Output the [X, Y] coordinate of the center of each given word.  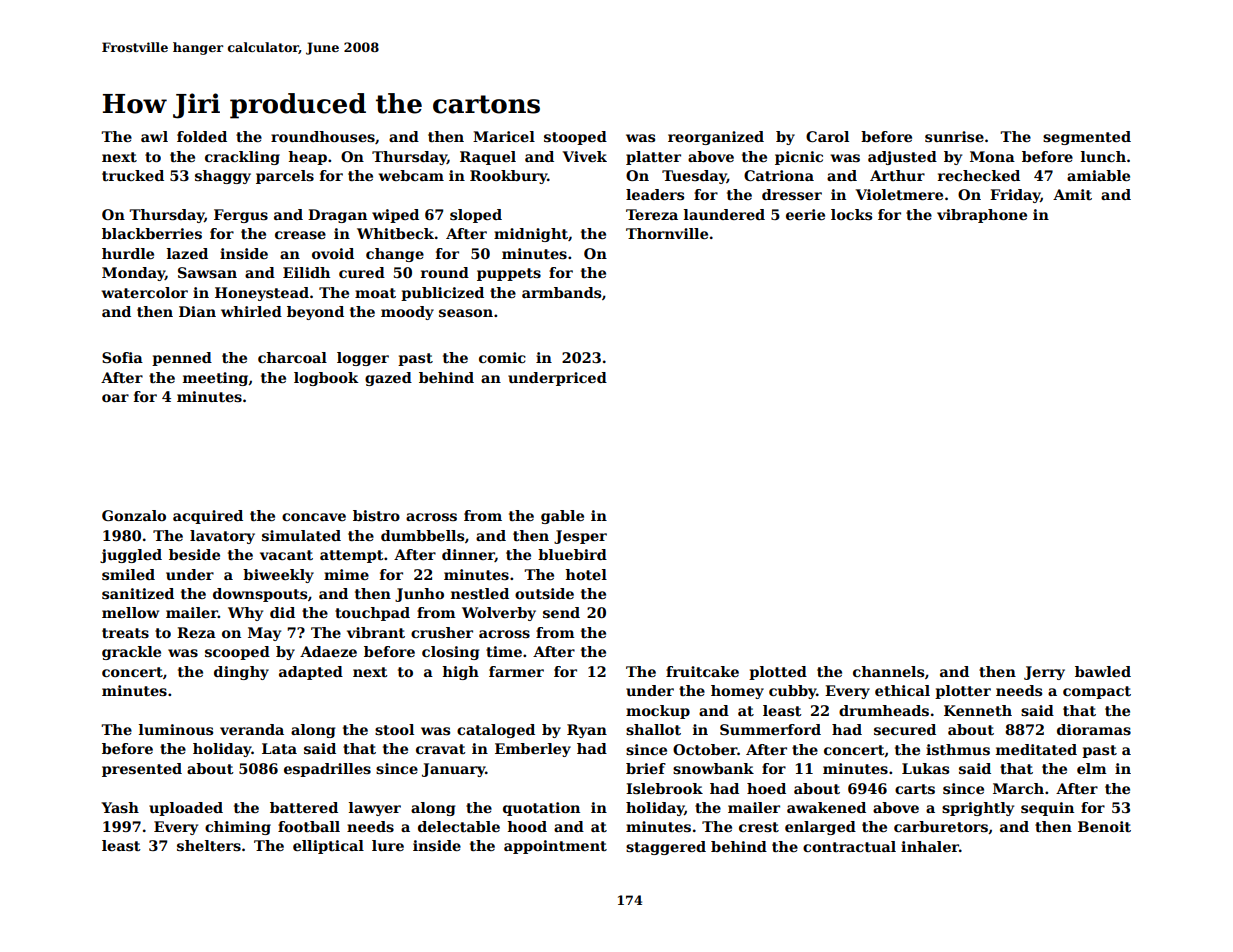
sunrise [954, 136]
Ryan [587, 731]
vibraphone [982, 216]
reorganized [716, 138]
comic [502, 357]
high [460, 673]
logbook [326, 379]
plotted [778, 673]
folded [202, 136]
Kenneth [978, 710]
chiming [238, 828]
